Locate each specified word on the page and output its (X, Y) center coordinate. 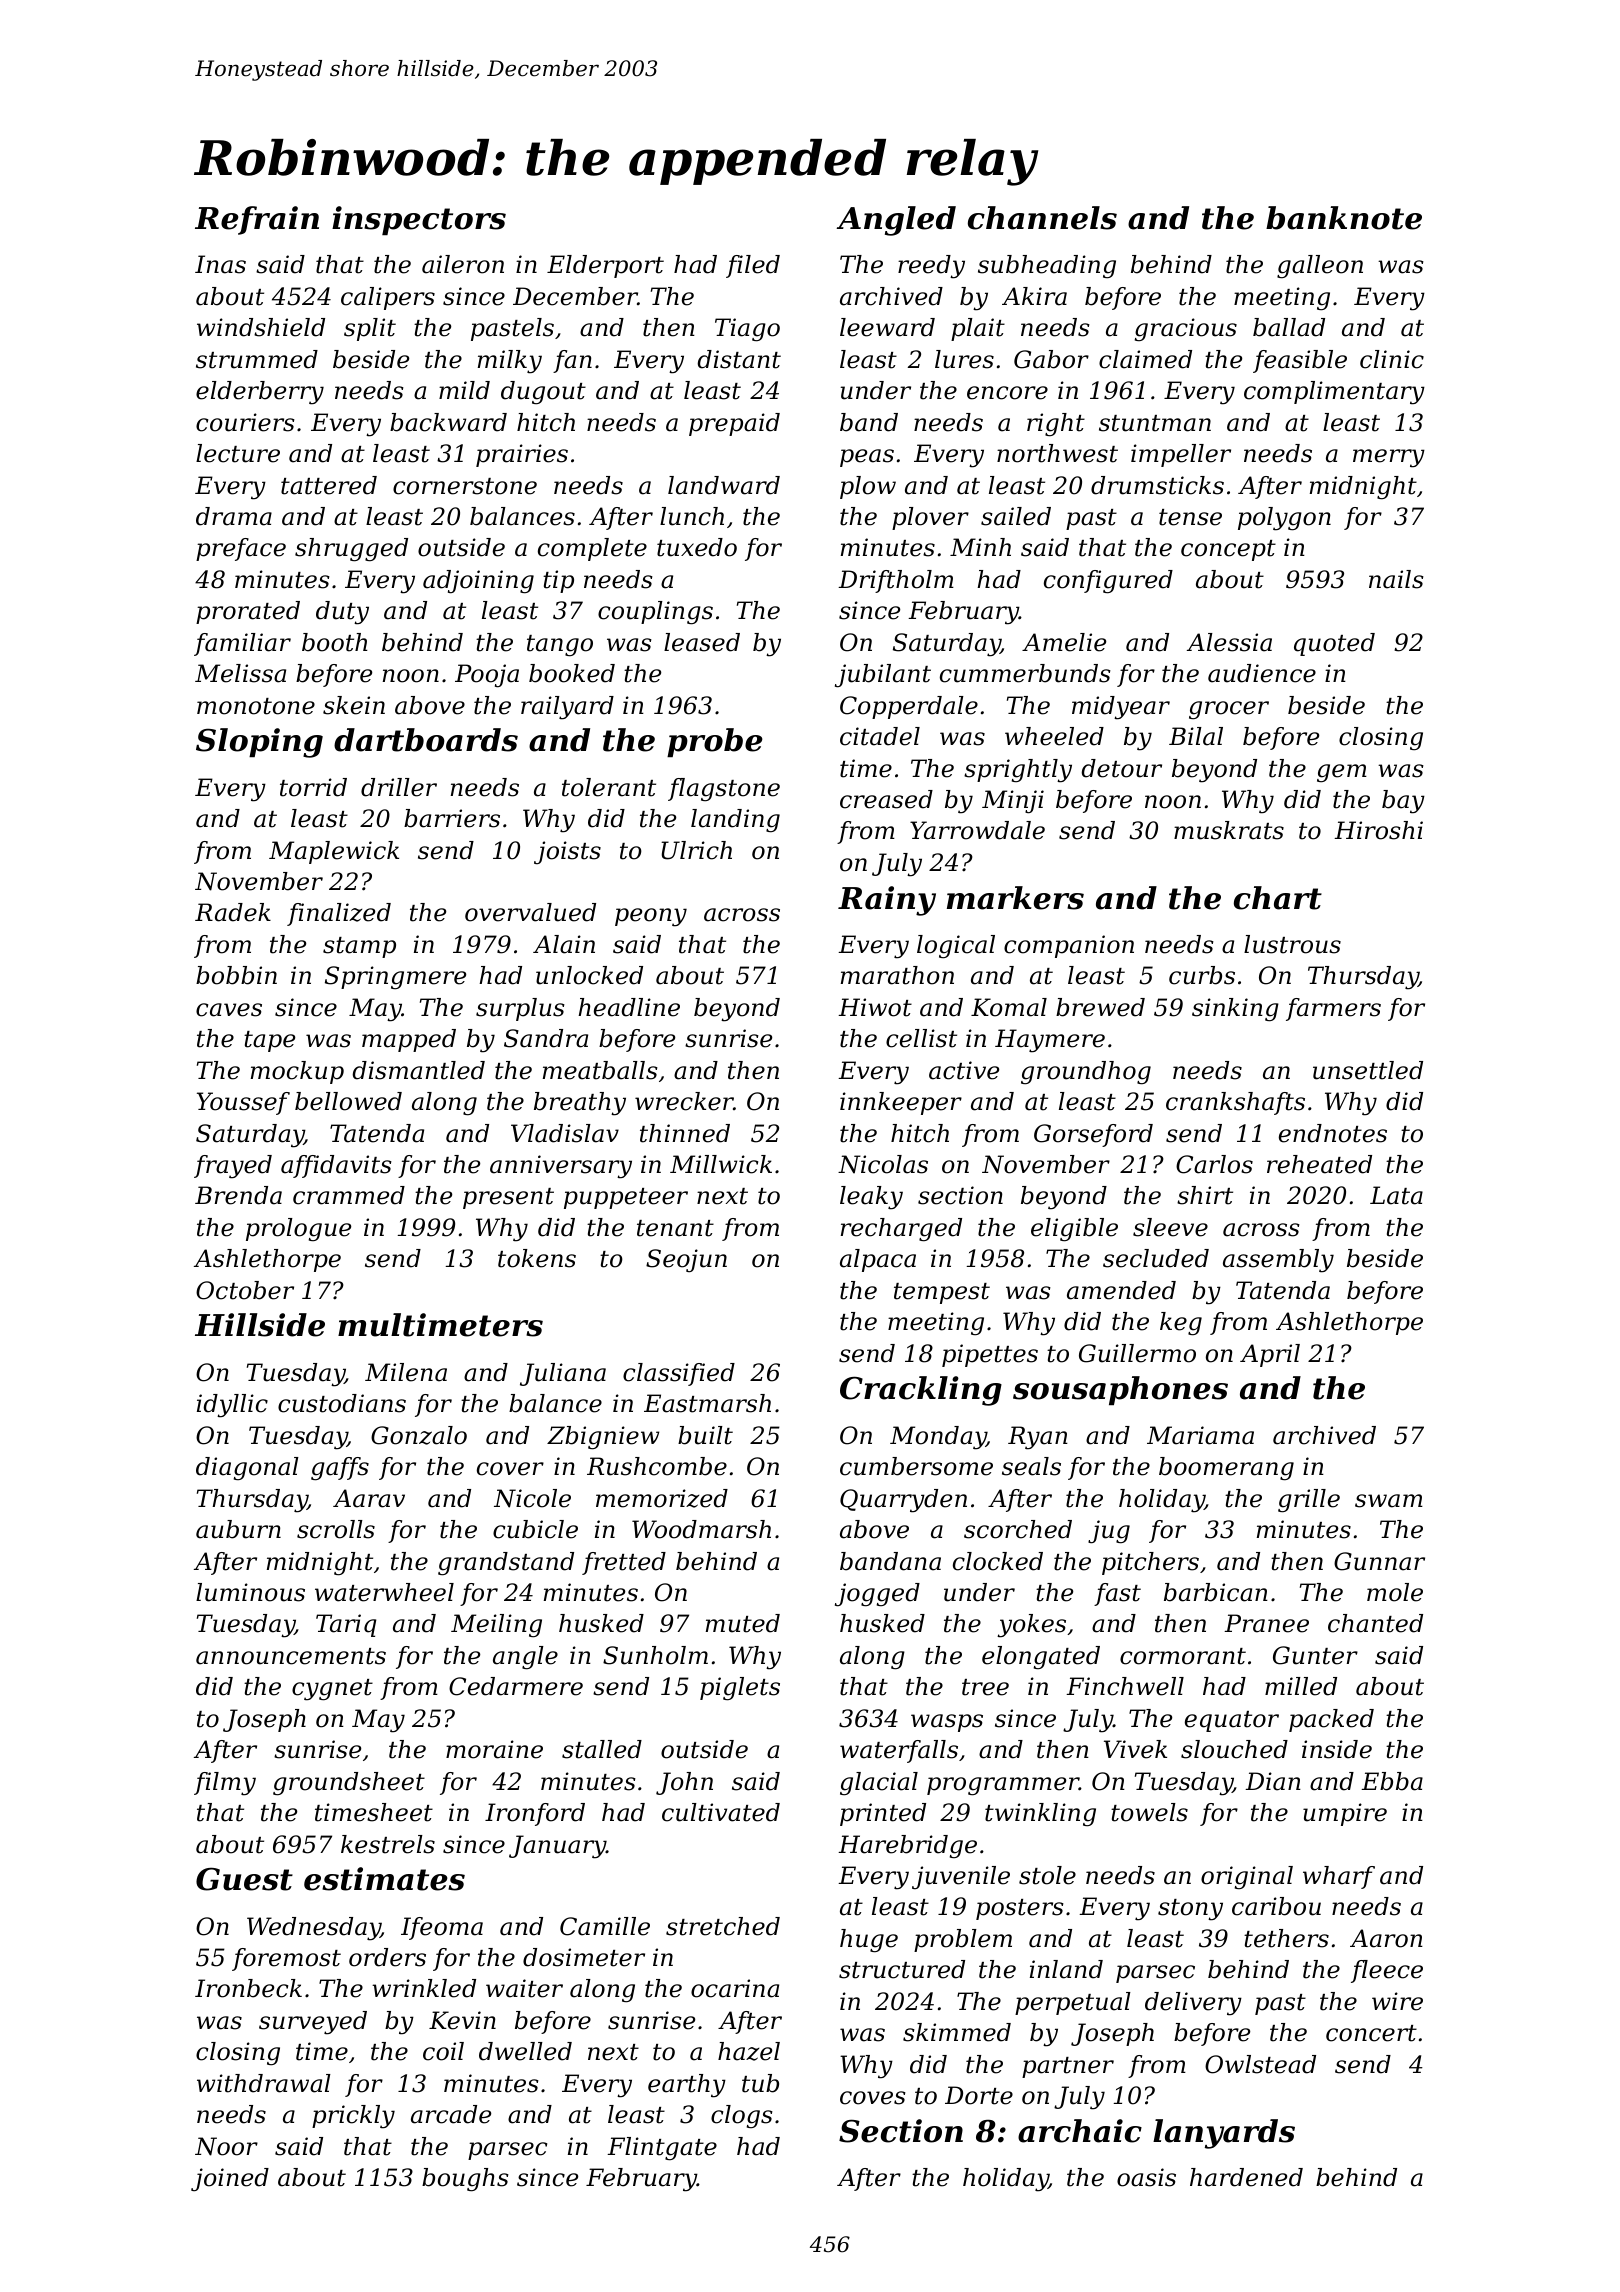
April (1270, 1355)
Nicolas (883, 1164)
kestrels (388, 1844)
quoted (1334, 644)
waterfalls (899, 1751)
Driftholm (896, 581)
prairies (522, 455)
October (245, 1290)
